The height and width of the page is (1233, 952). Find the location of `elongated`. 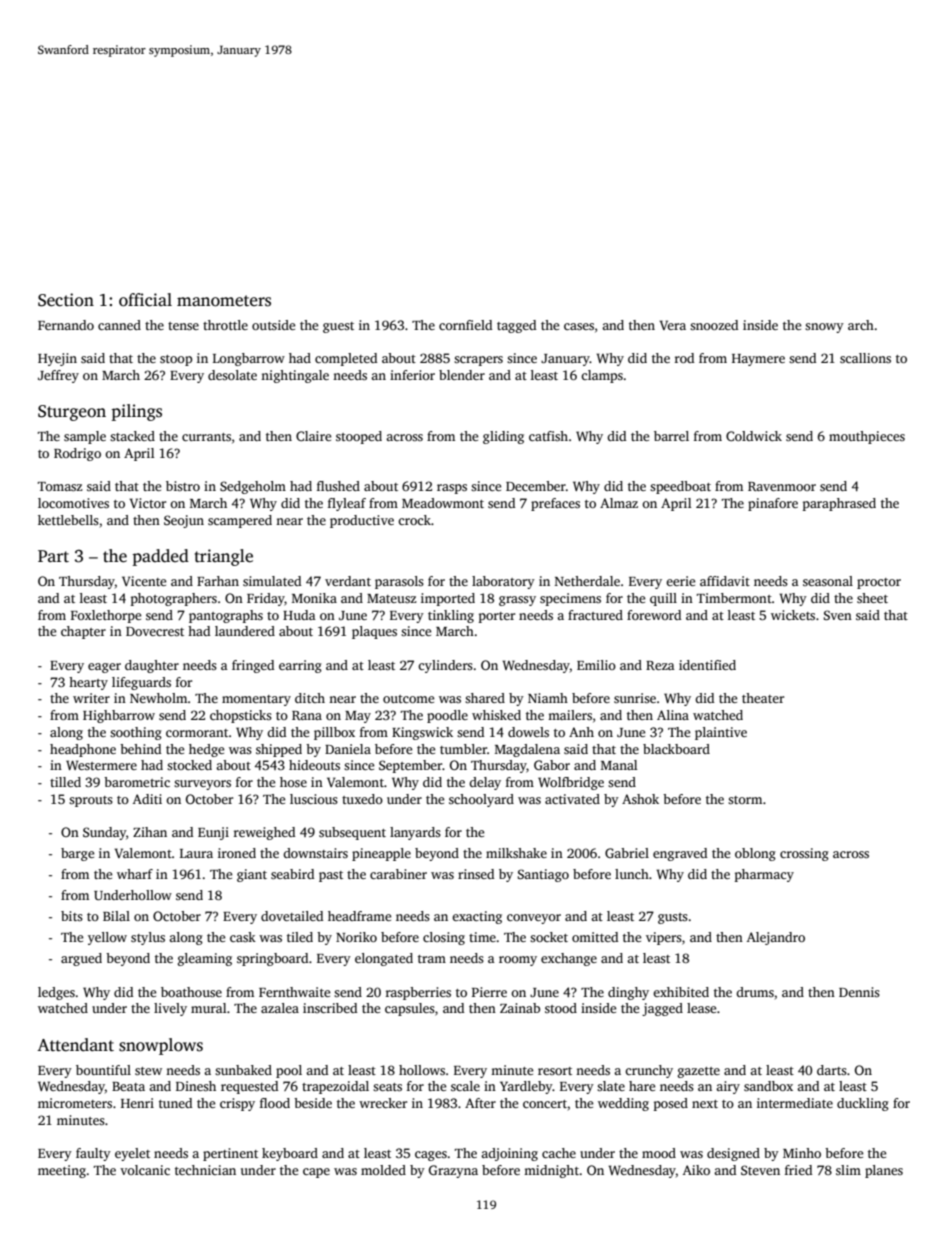

elongated is located at coordinates (384, 959).
